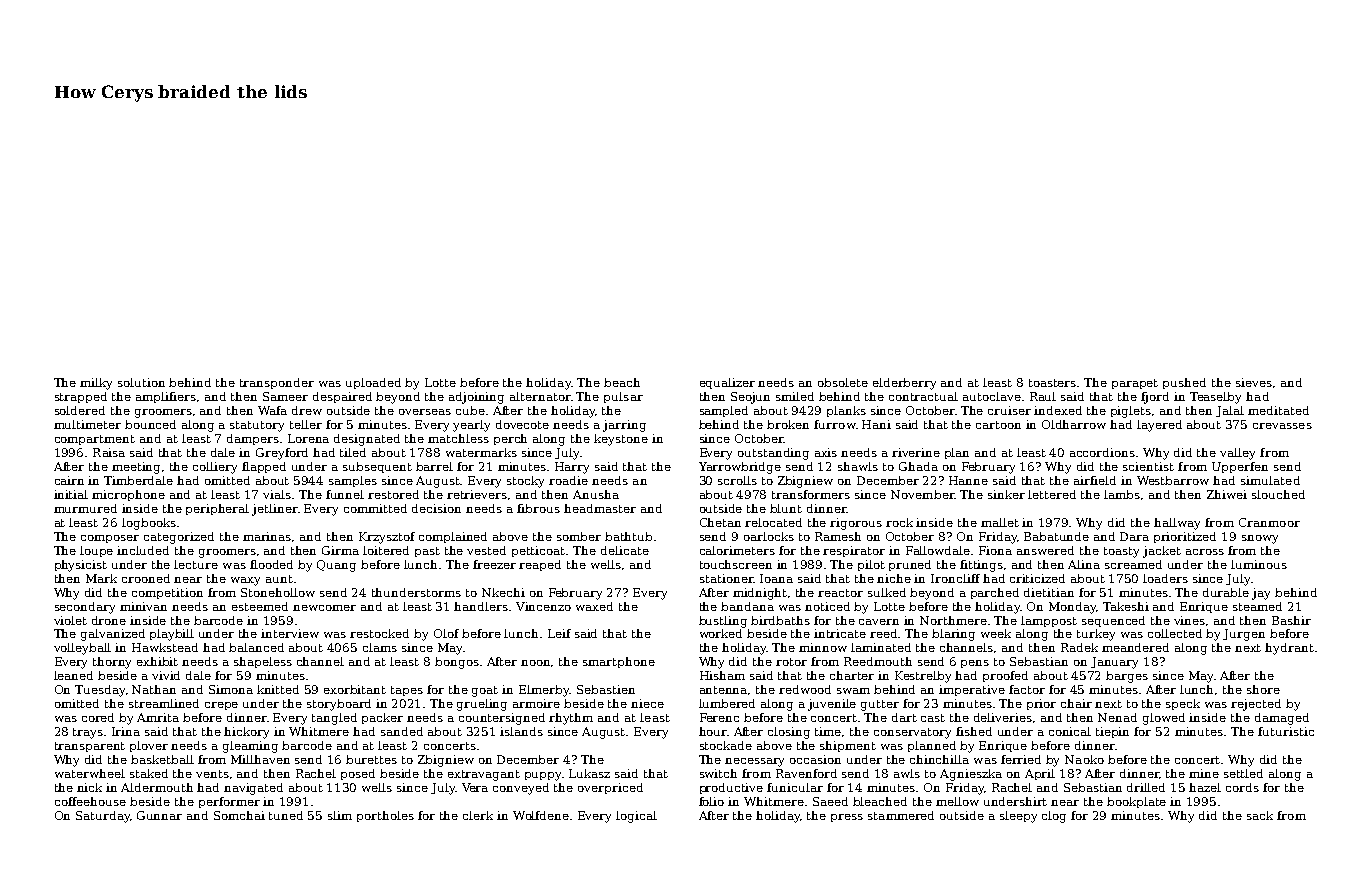 Image resolution: width=1372 pixels, height=887 pixels. I want to click on sack, so click(1260, 815).
